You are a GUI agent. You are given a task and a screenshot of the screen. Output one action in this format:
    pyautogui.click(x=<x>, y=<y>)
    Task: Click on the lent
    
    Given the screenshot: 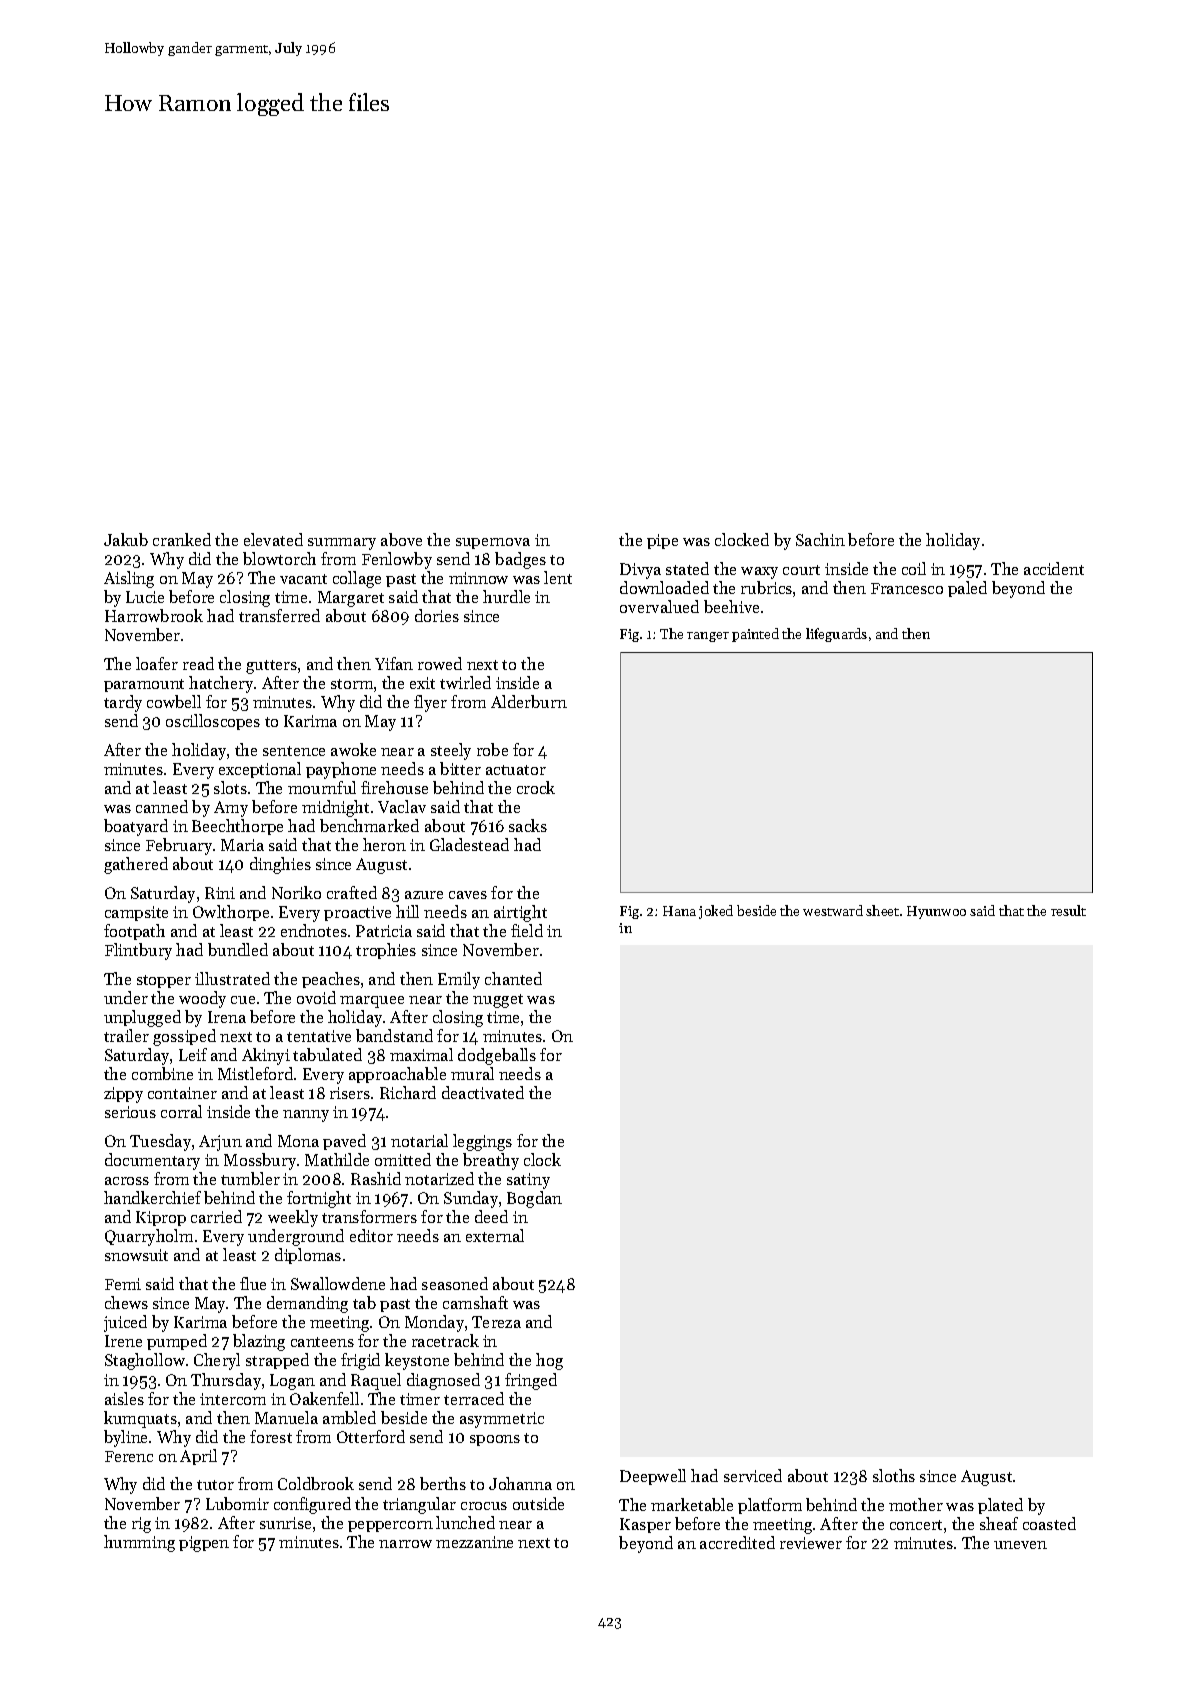 What is the action you would take?
    pyautogui.click(x=558, y=577)
